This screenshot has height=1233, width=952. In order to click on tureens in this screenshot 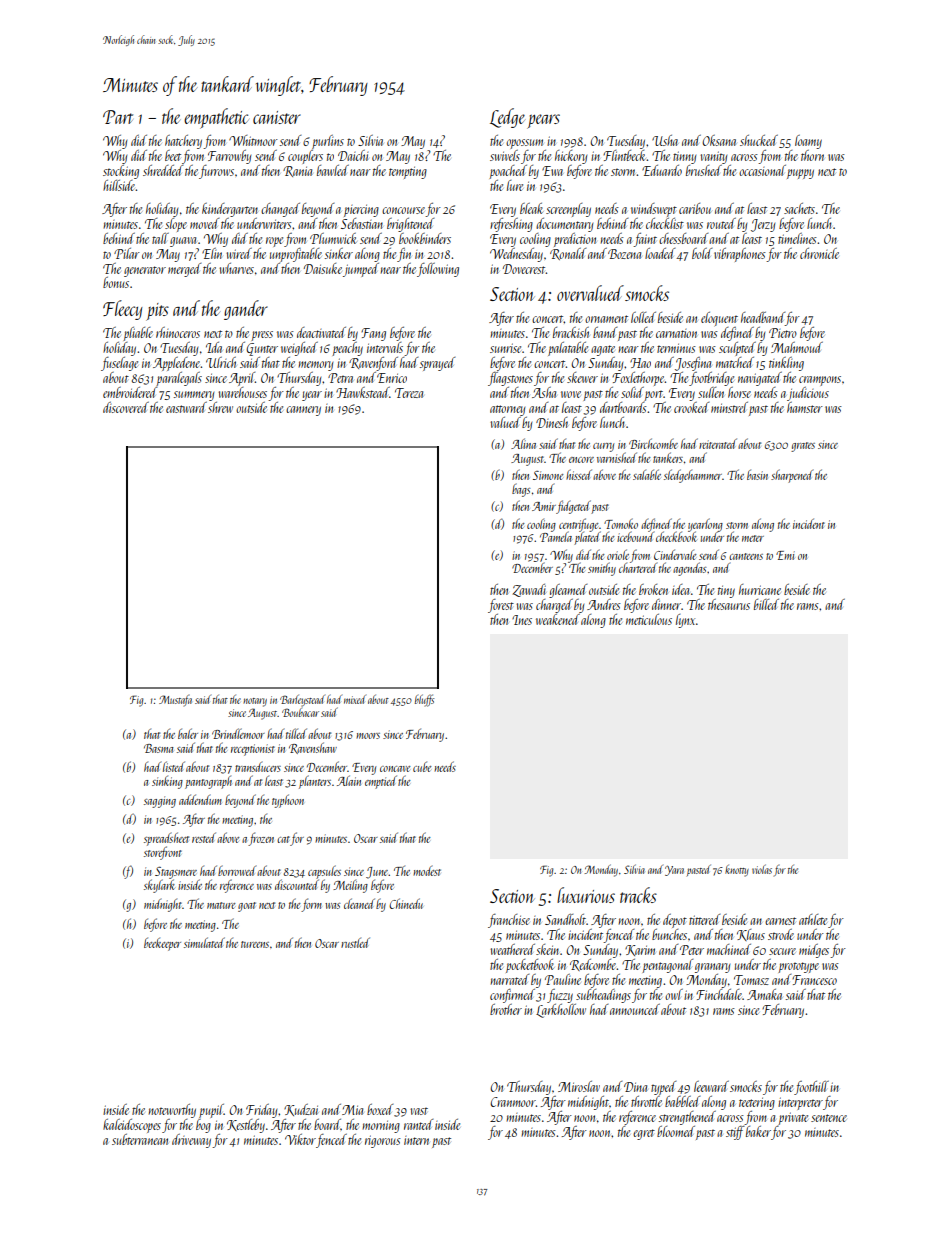, I will do `click(255, 944)`.
